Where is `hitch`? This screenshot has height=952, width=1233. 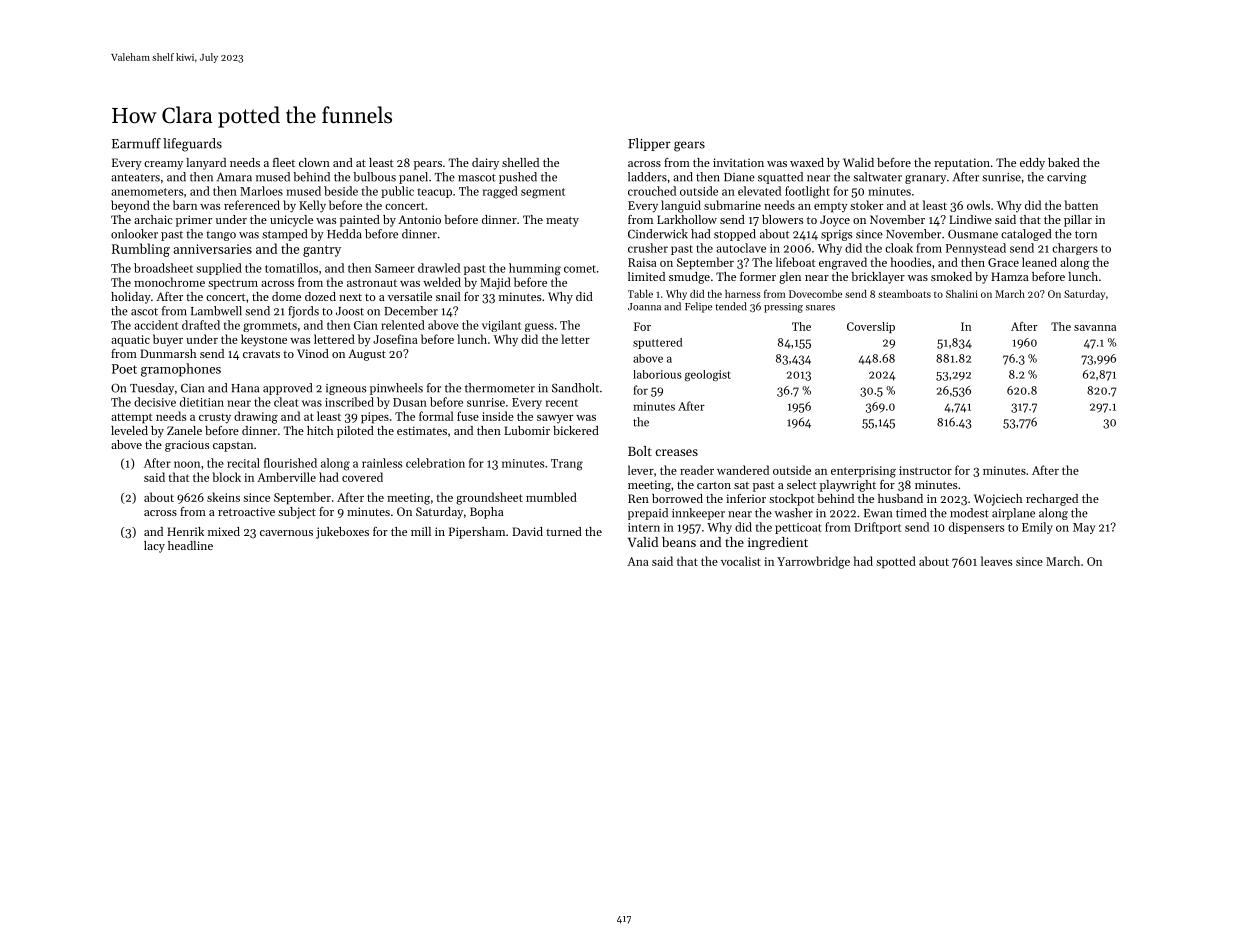 hitch is located at coordinates (320, 430).
